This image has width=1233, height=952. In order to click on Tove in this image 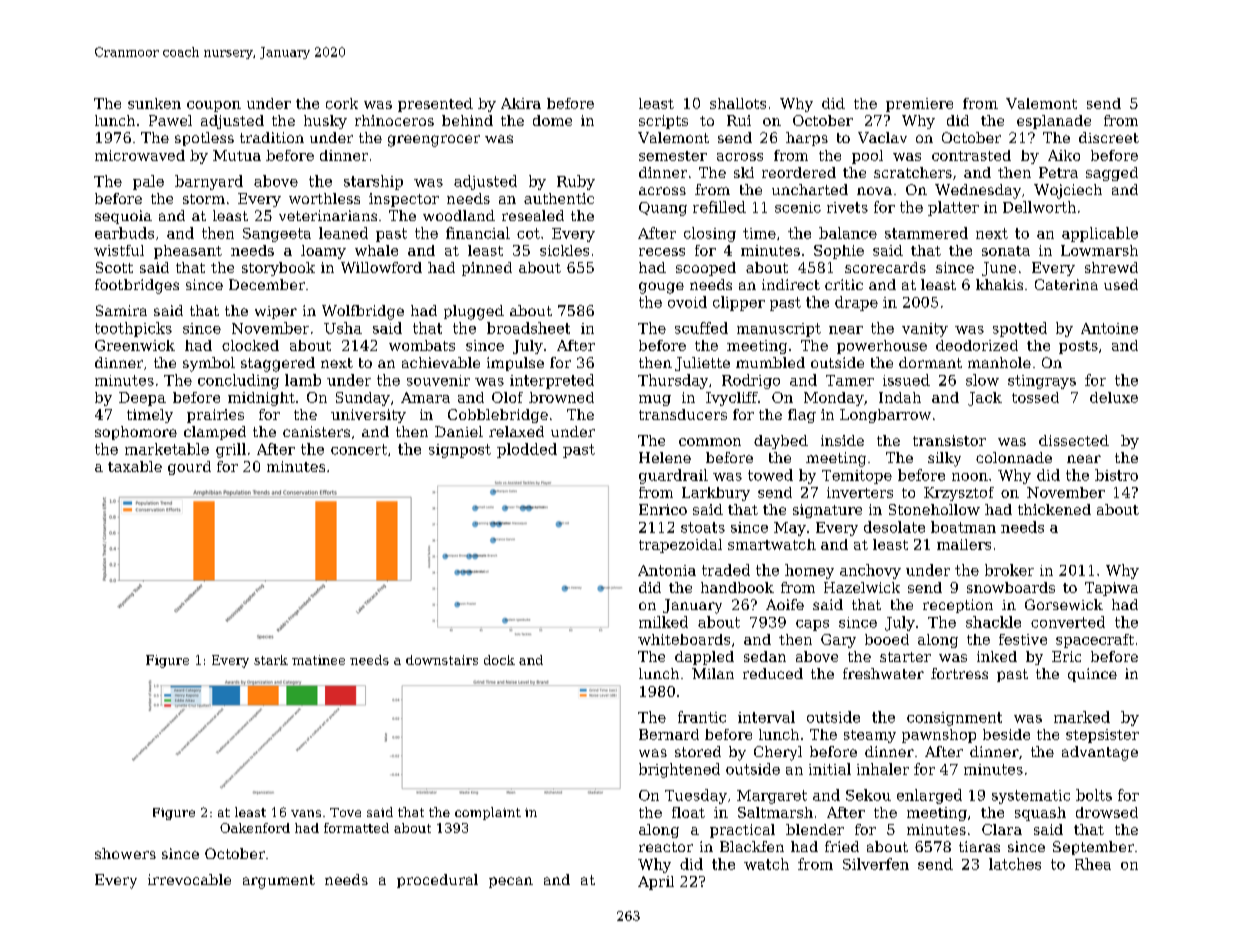, I will do `click(345, 812)`.
